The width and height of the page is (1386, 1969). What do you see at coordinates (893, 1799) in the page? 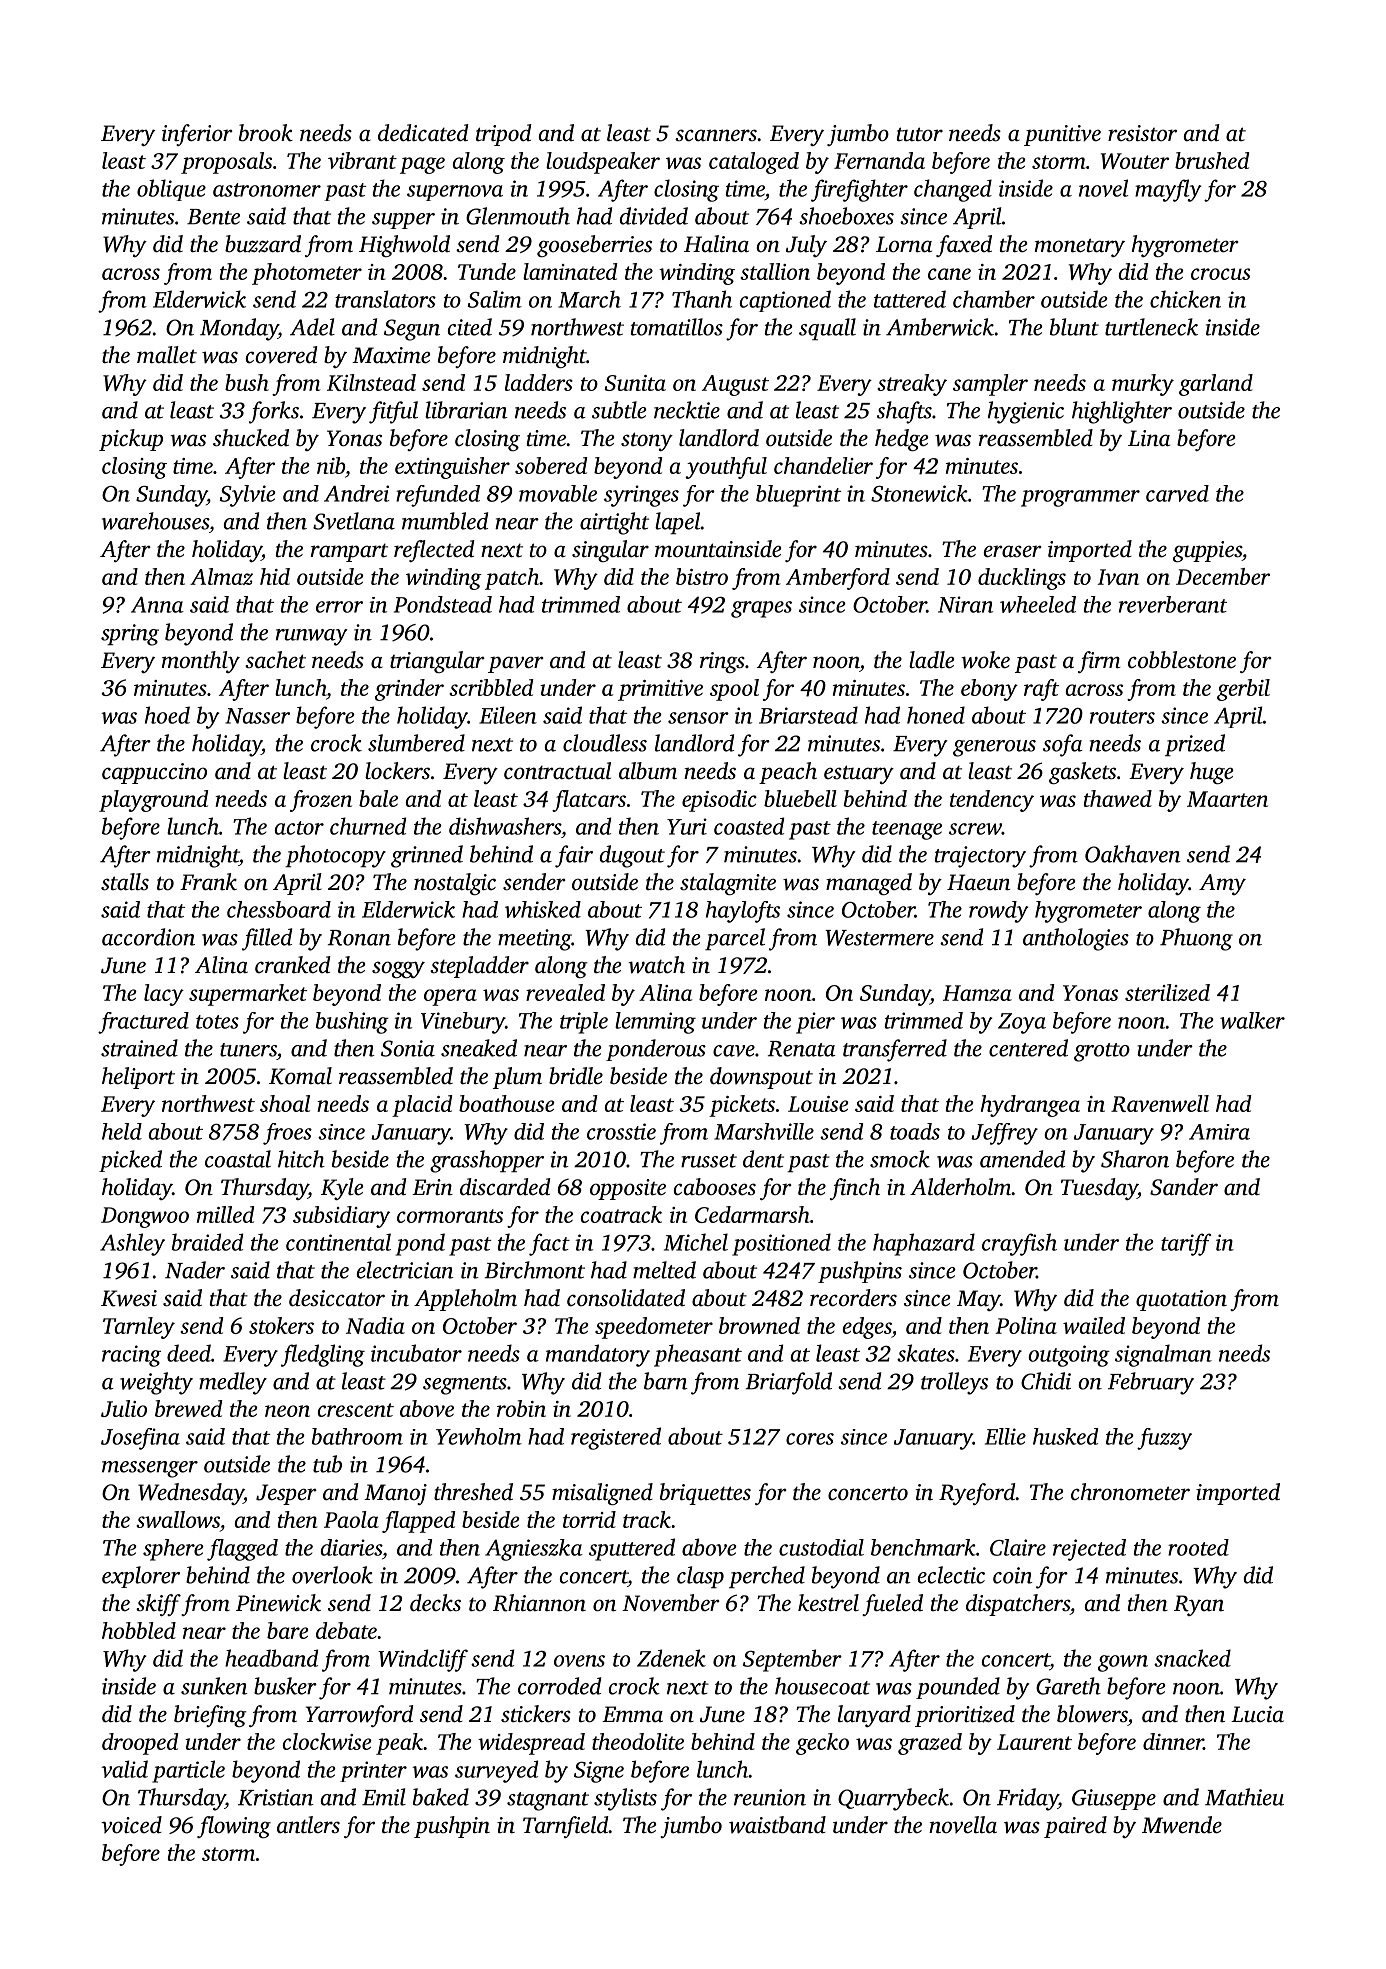
I see `Quarrybeck` at bounding box center [893, 1799].
